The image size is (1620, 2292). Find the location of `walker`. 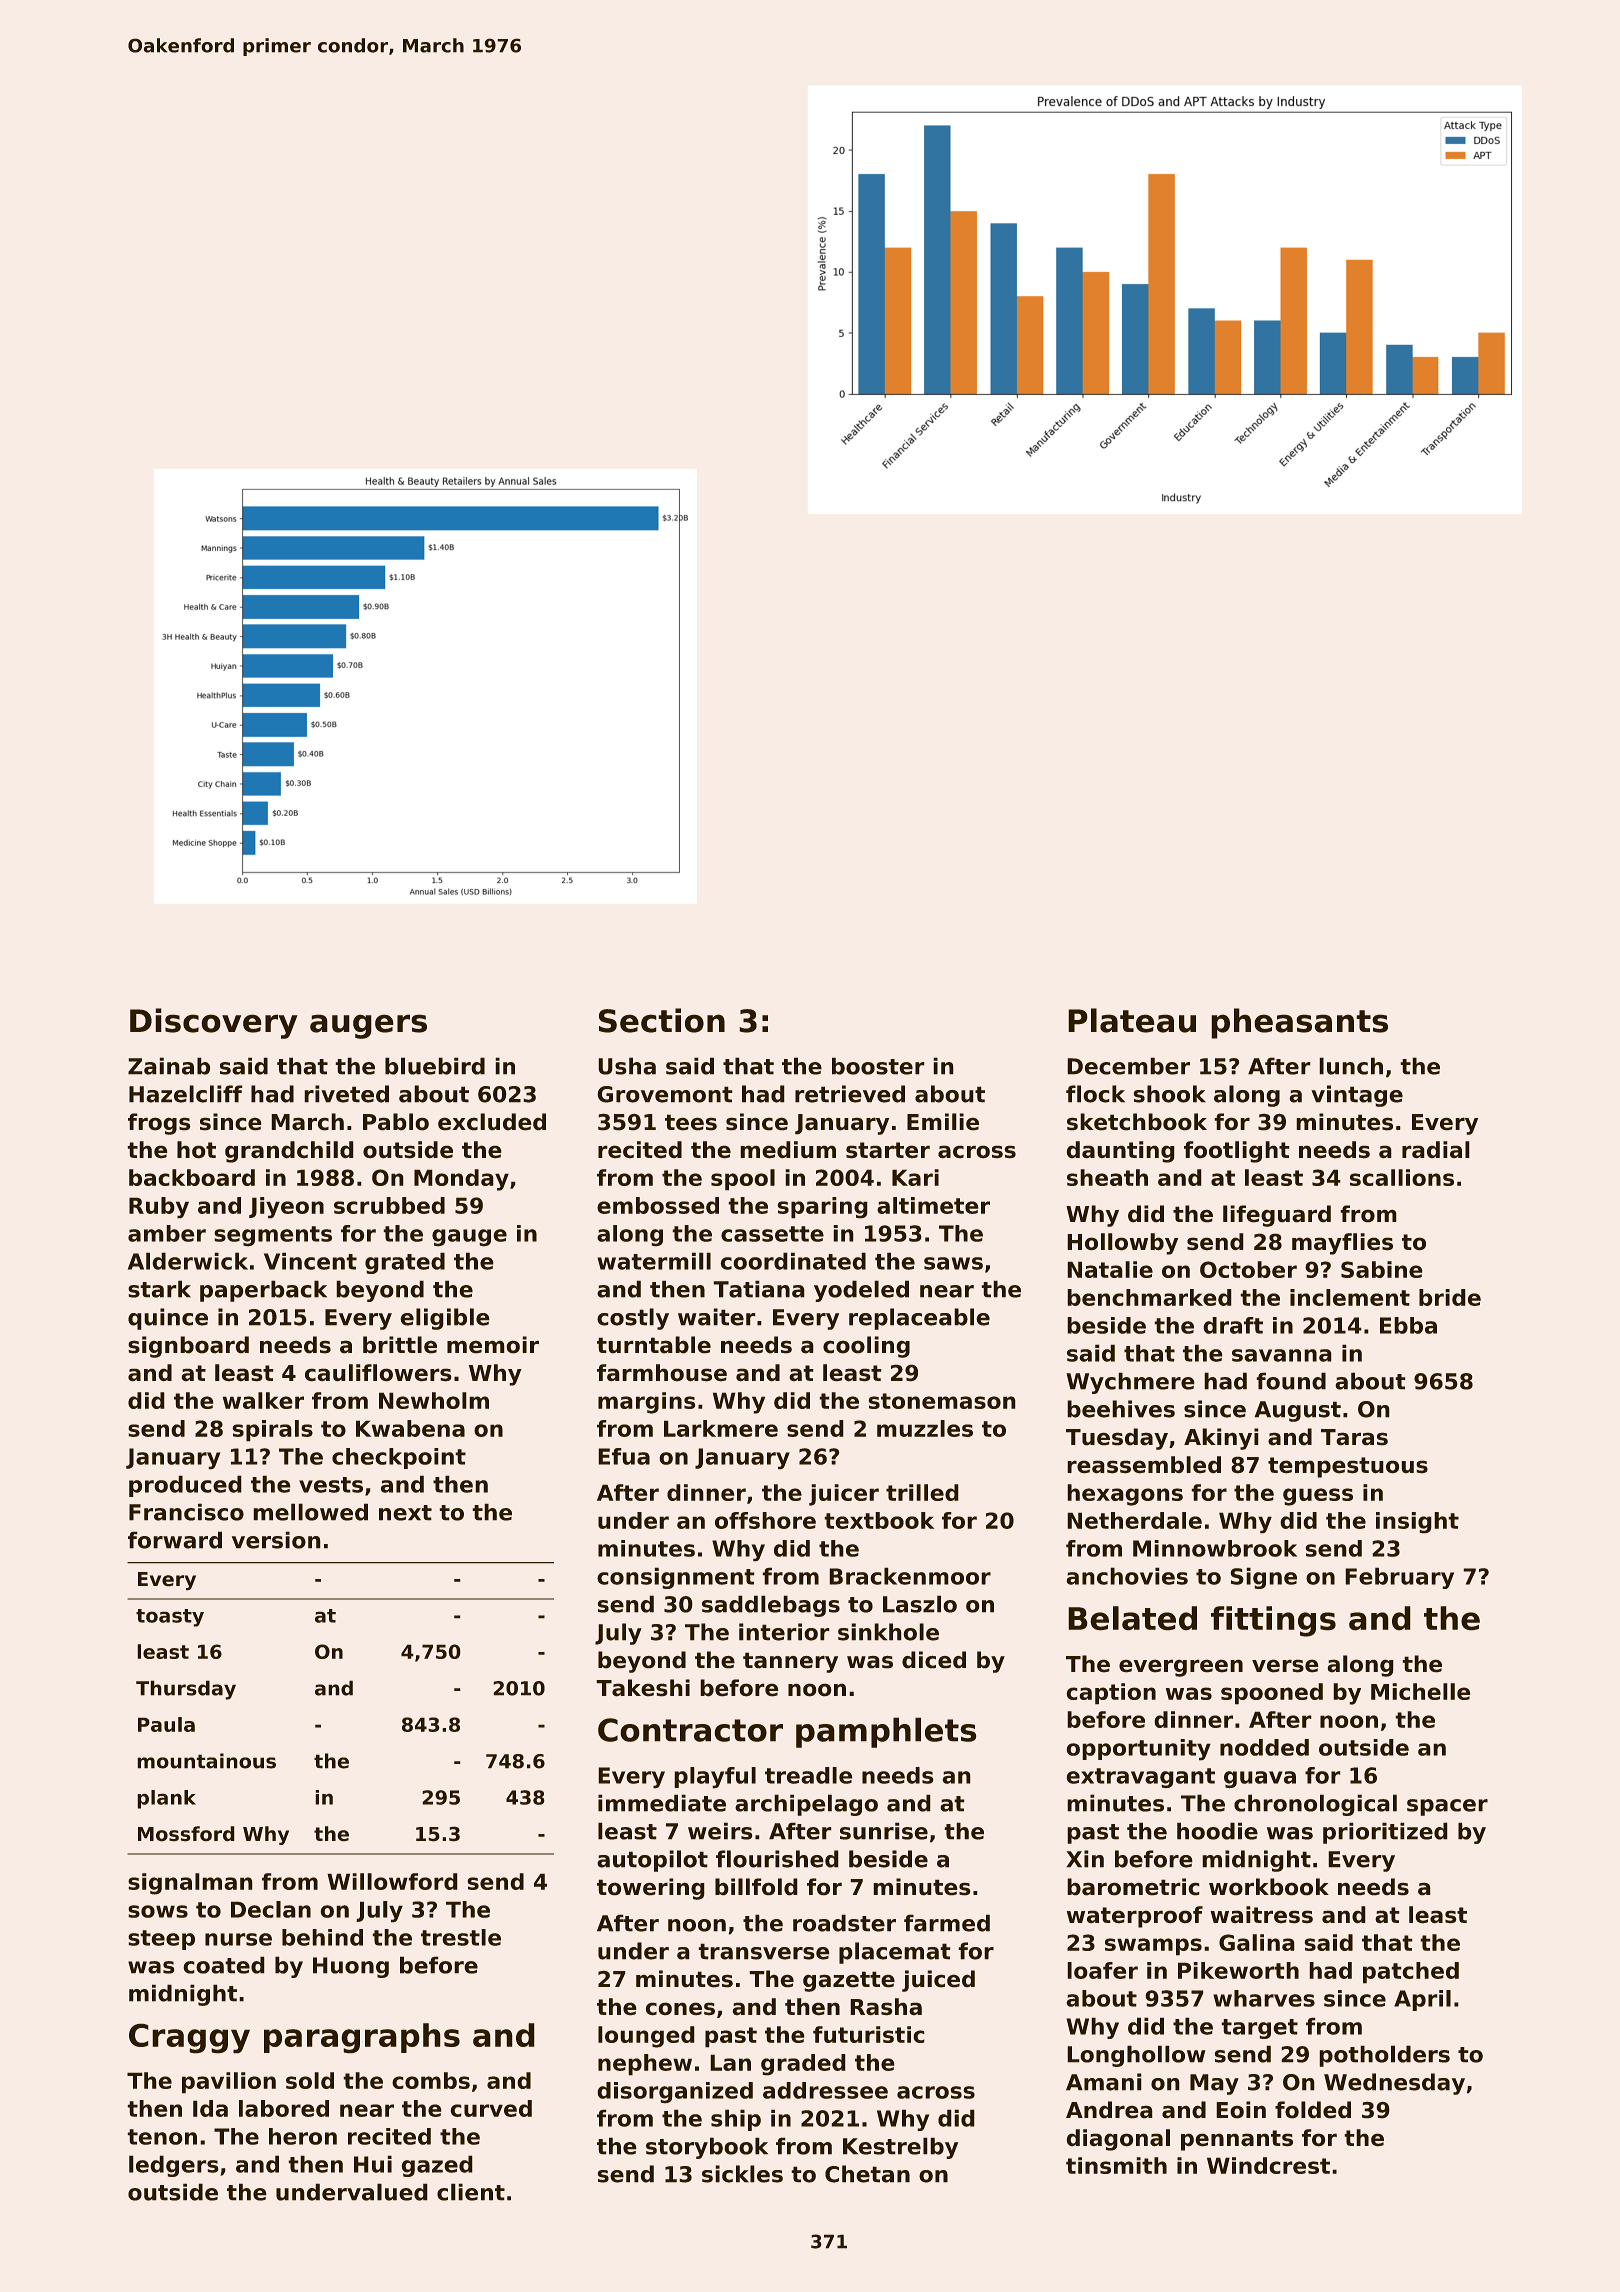

walker is located at coordinates (263, 1400).
